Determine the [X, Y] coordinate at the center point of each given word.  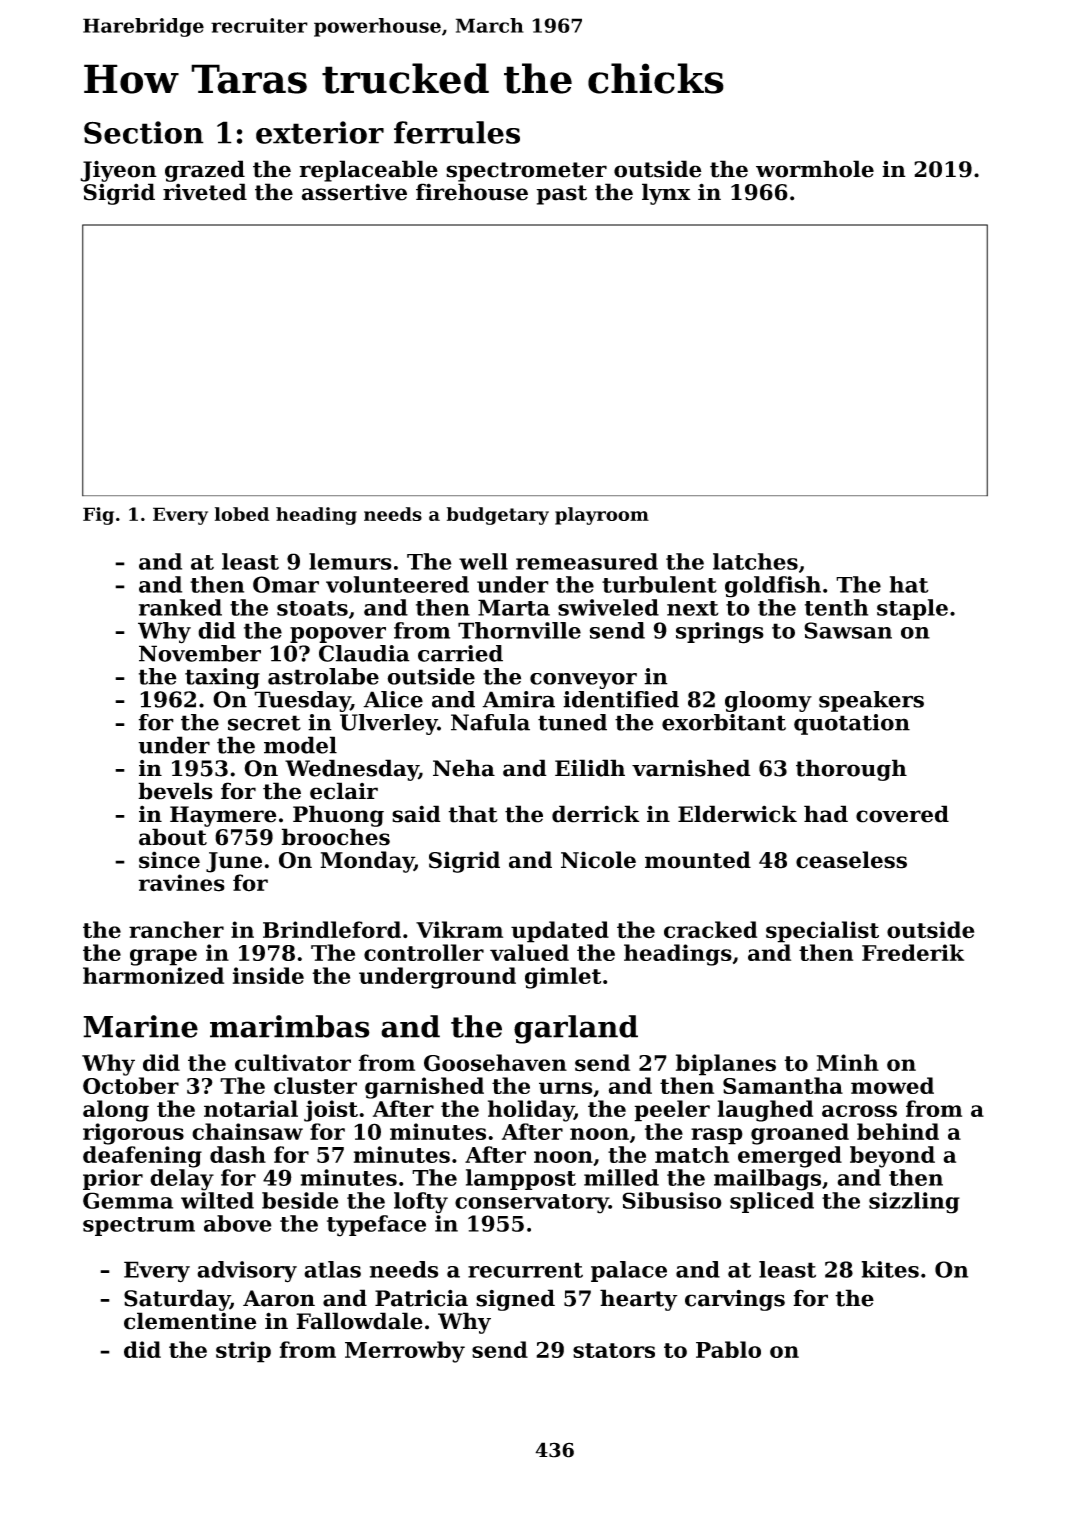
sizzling [914, 1203]
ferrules [457, 132]
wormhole [815, 169]
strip [243, 1352]
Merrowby [405, 1352]
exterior [320, 132]
